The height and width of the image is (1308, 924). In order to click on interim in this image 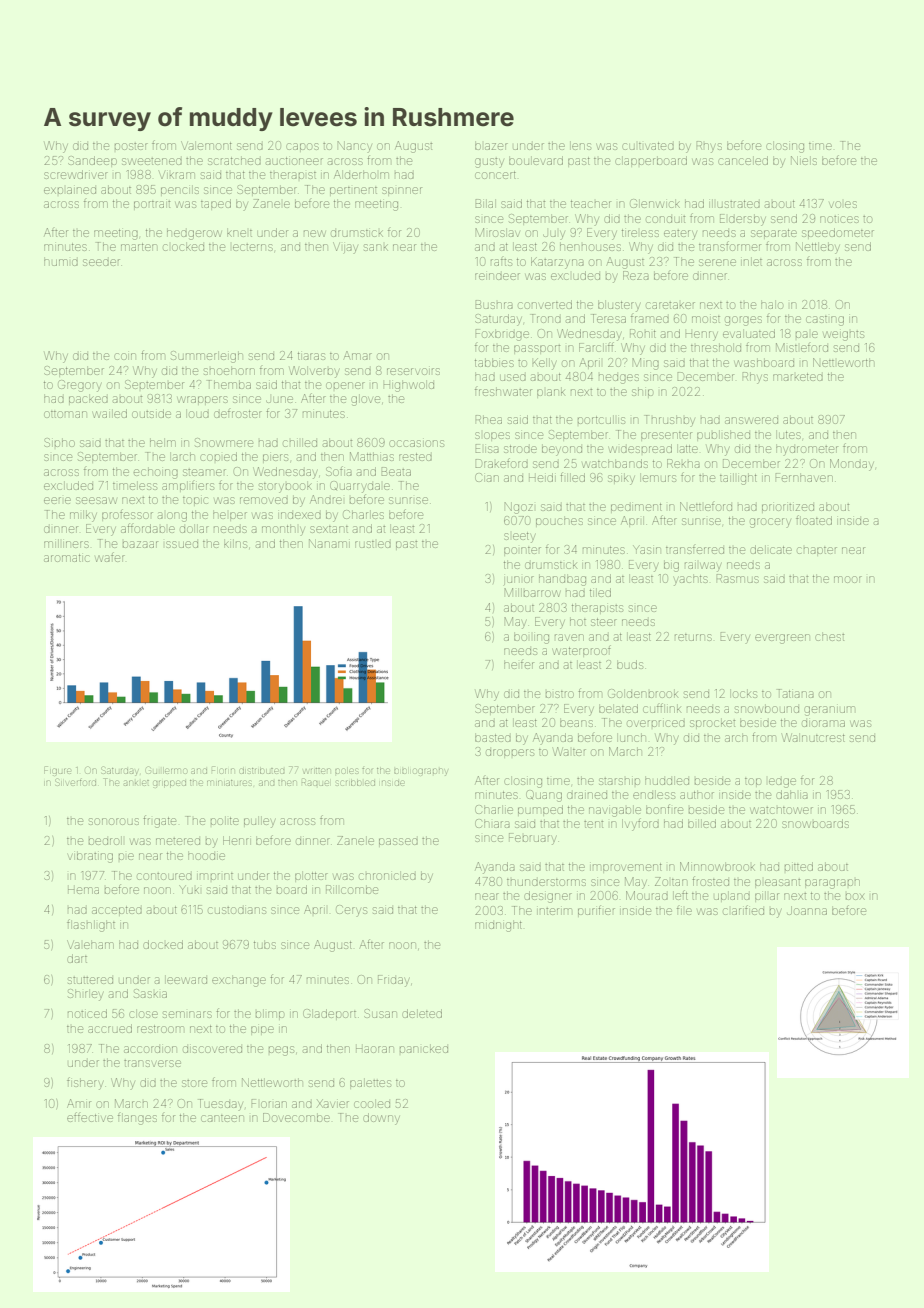, I will do `click(554, 911)`.
